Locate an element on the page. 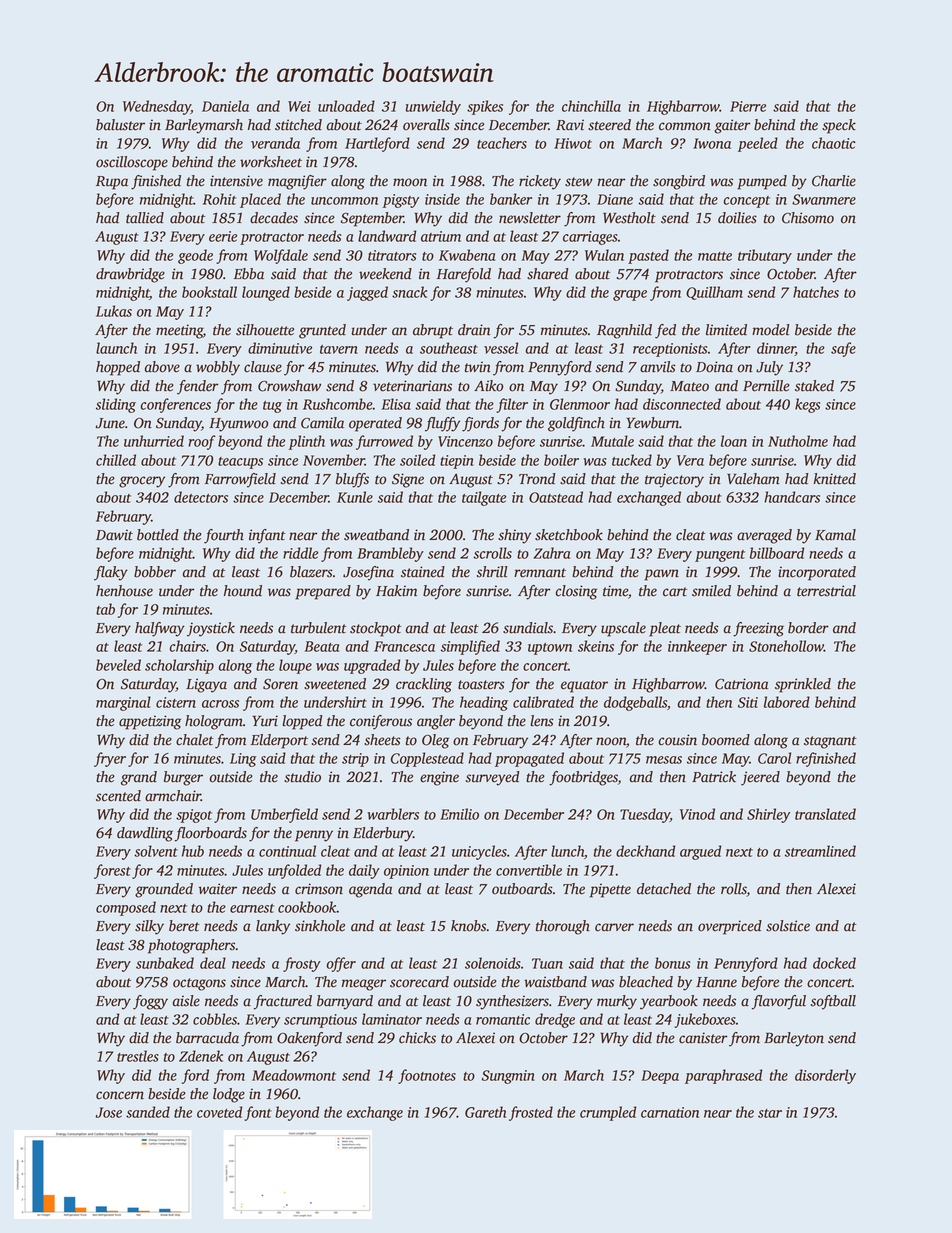  chinchilla is located at coordinates (591, 106).
